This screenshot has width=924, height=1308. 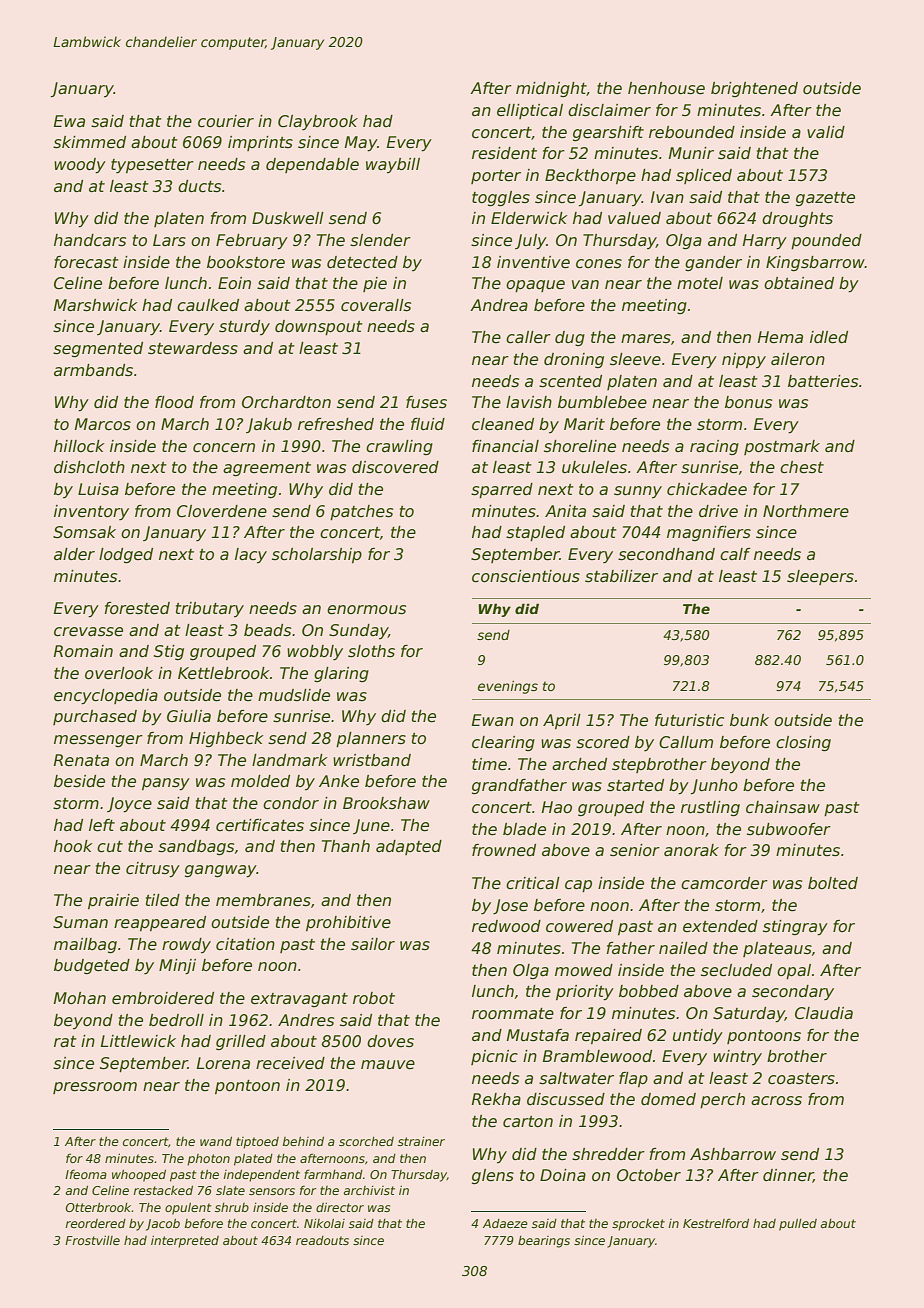 I want to click on scorched, so click(x=366, y=1141).
